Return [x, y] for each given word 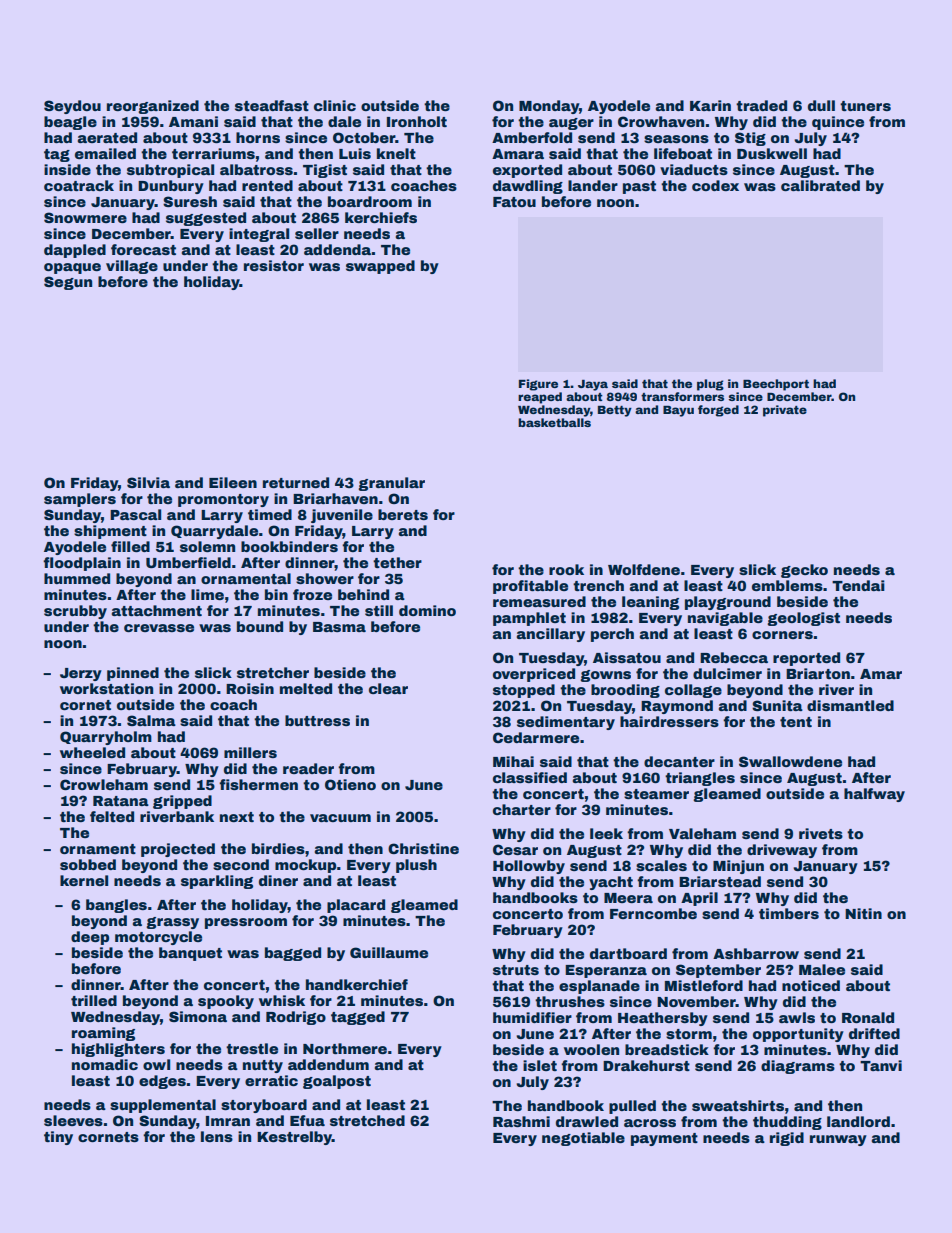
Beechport [776, 385]
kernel [84, 880]
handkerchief [357, 984]
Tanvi [881, 1065]
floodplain [82, 564]
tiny [58, 1138]
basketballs [554, 422]
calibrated [820, 185]
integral [259, 235]
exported [527, 171]
